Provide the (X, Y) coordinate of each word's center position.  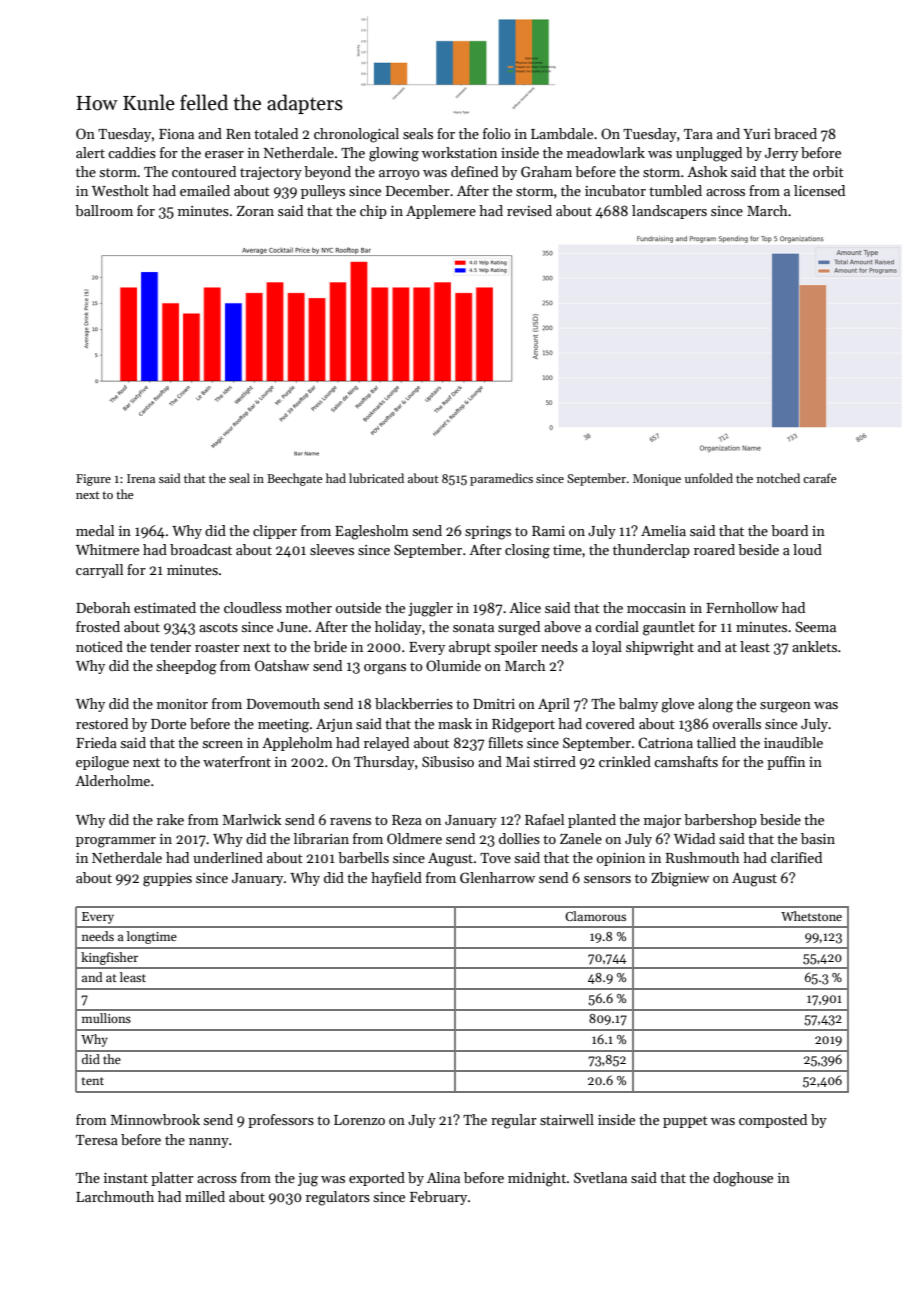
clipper (275, 532)
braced (795, 133)
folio (497, 133)
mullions (106, 1018)
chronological (356, 135)
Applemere (441, 212)
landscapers (669, 212)
